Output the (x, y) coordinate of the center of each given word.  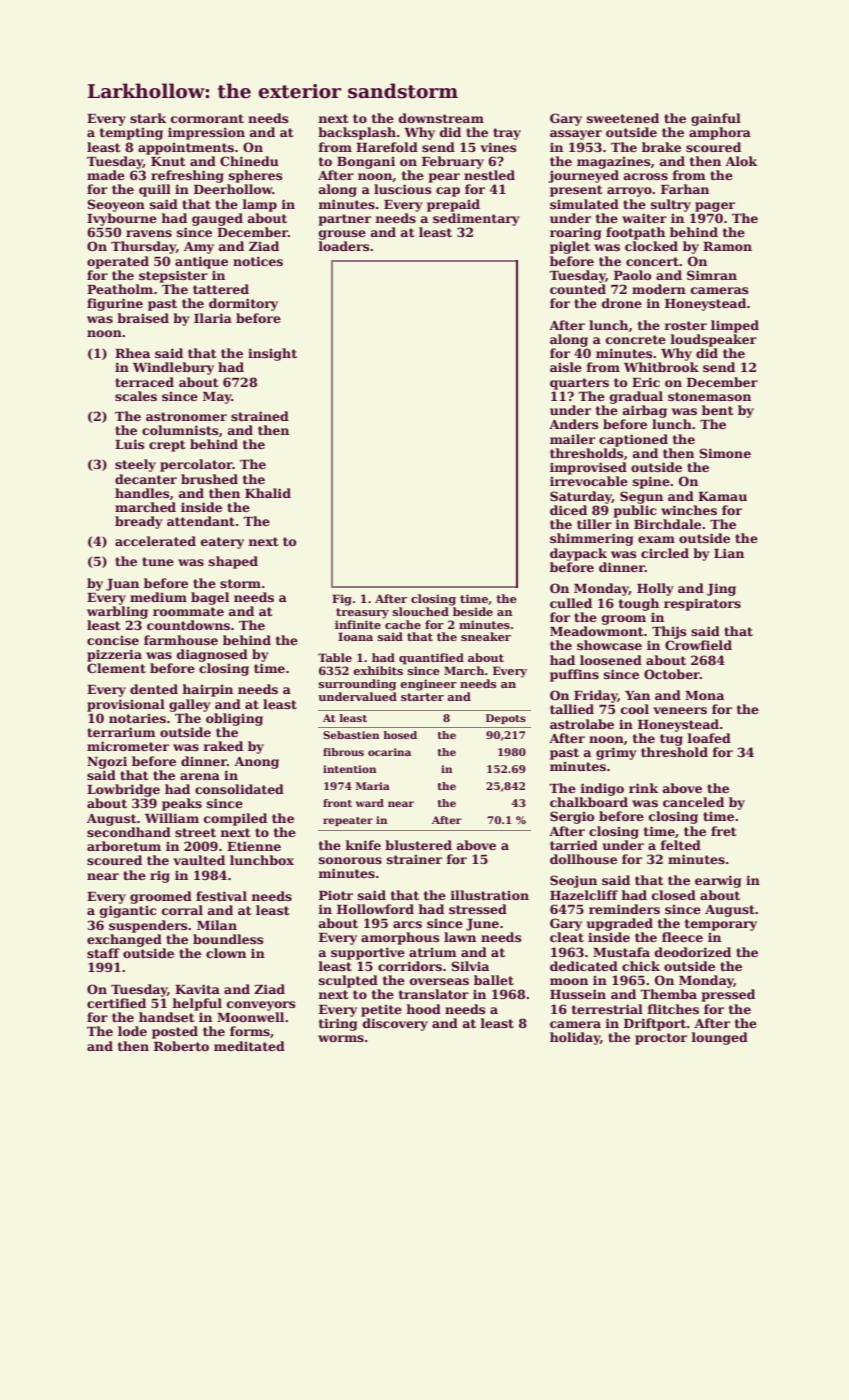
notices (258, 261)
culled (571, 603)
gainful (716, 119)
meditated (249, 1046)
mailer (572, 439)
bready (139, 522)
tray (507, 134)
